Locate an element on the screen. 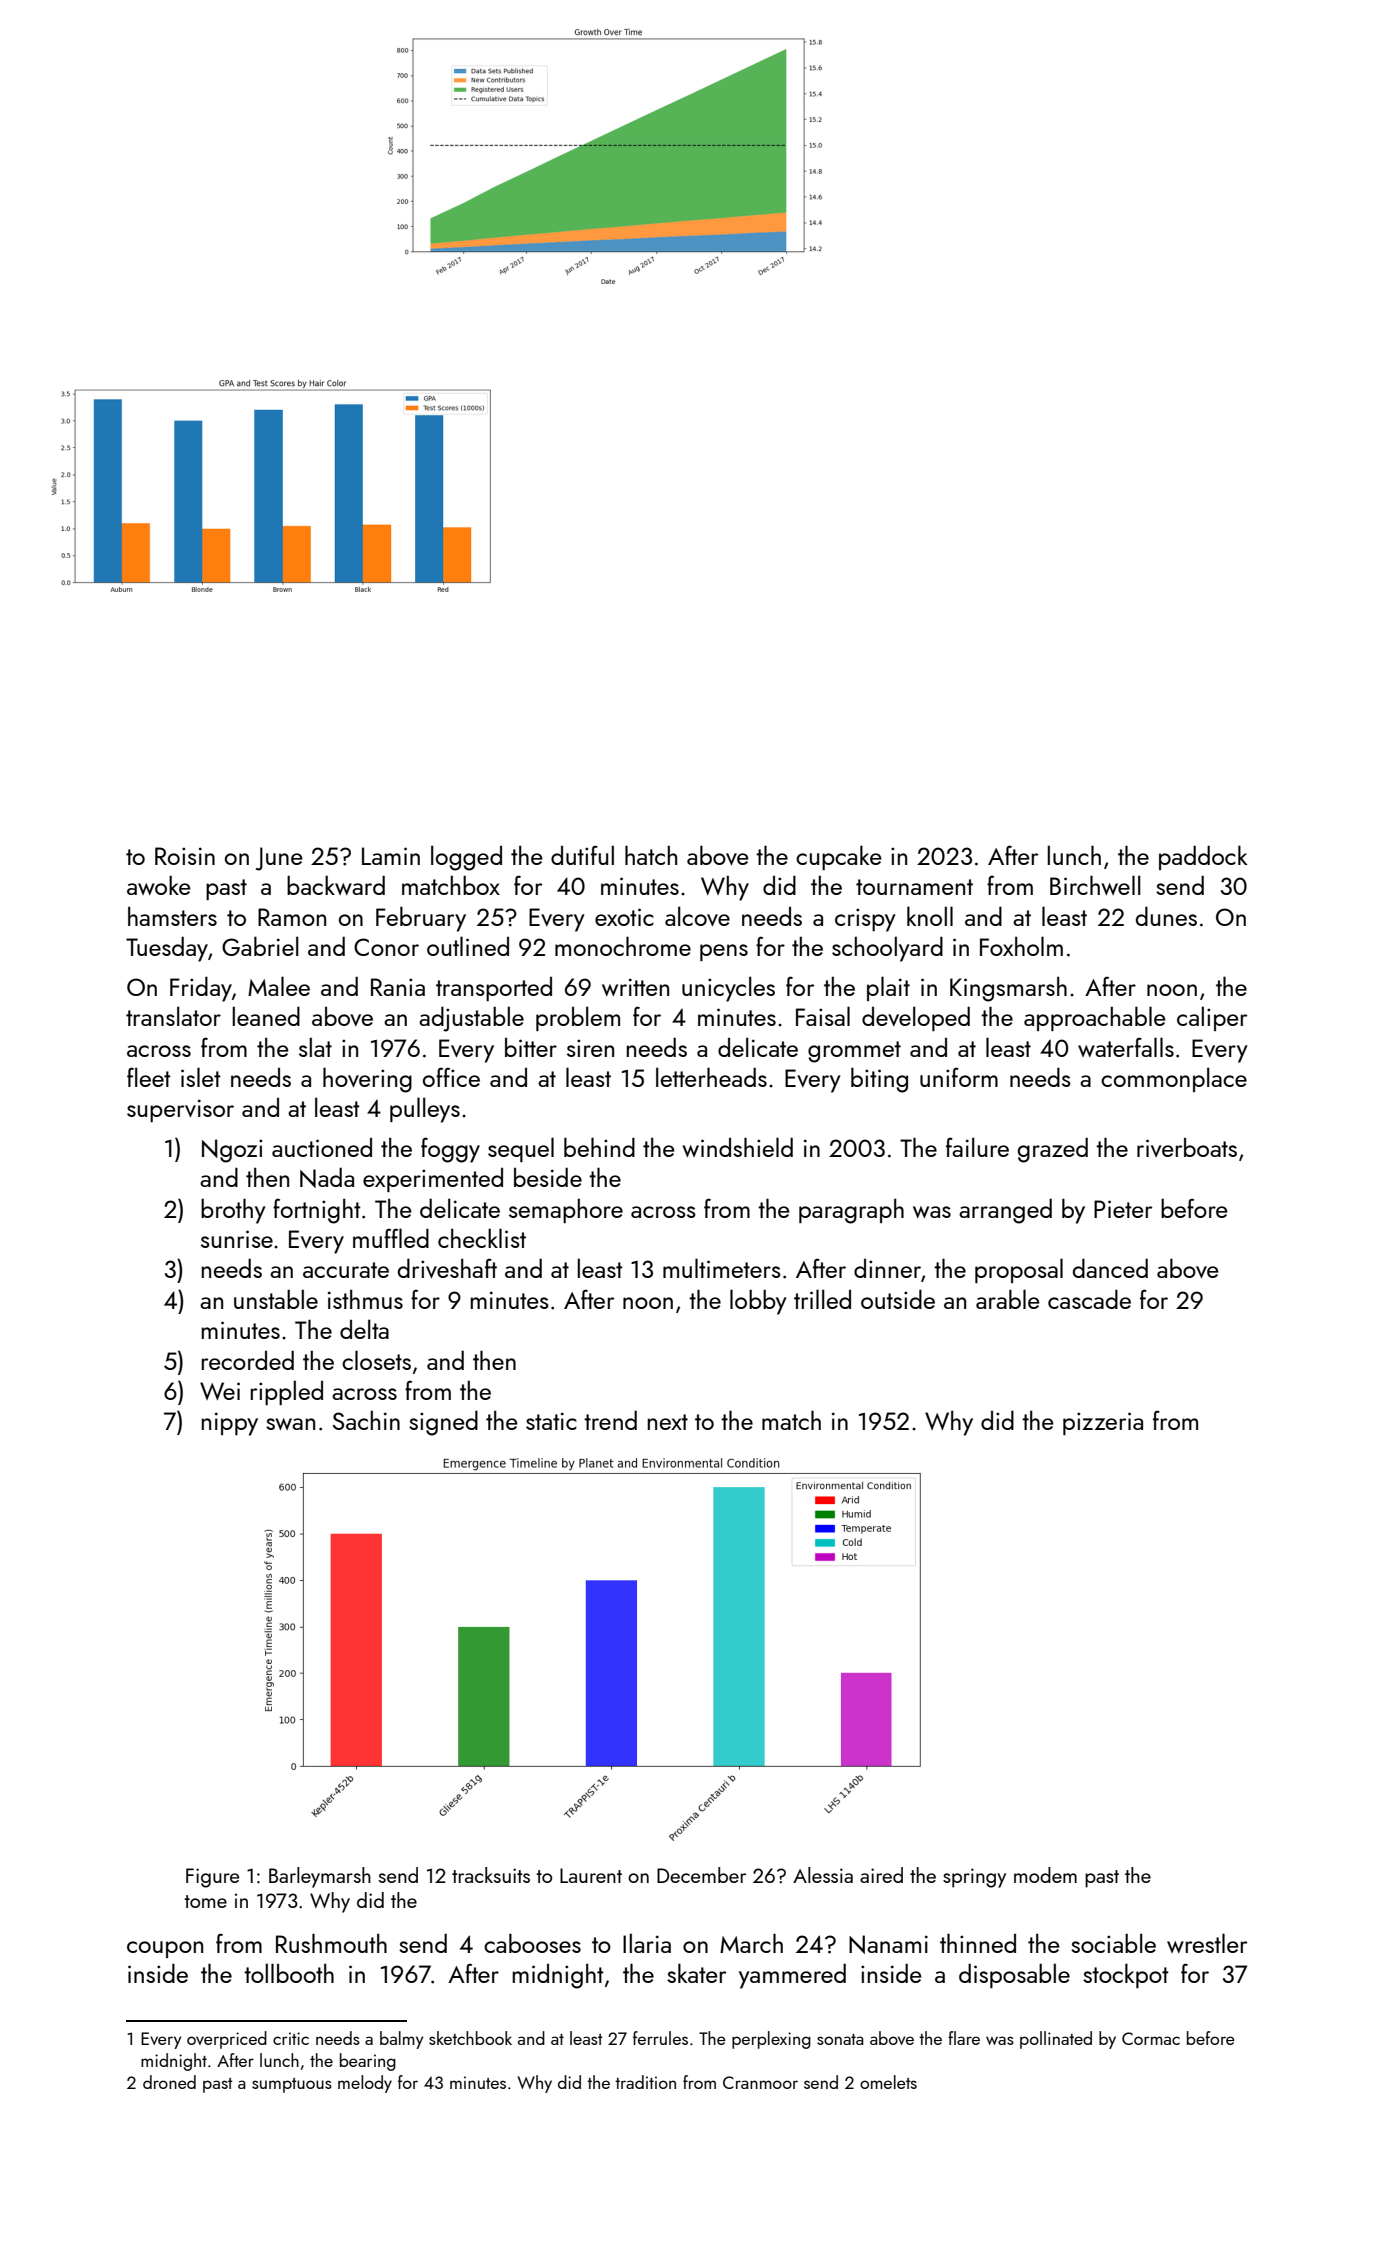 This screenshot has height=2264, width=1374. wrestler is located at coordinates (1207, 1943).
